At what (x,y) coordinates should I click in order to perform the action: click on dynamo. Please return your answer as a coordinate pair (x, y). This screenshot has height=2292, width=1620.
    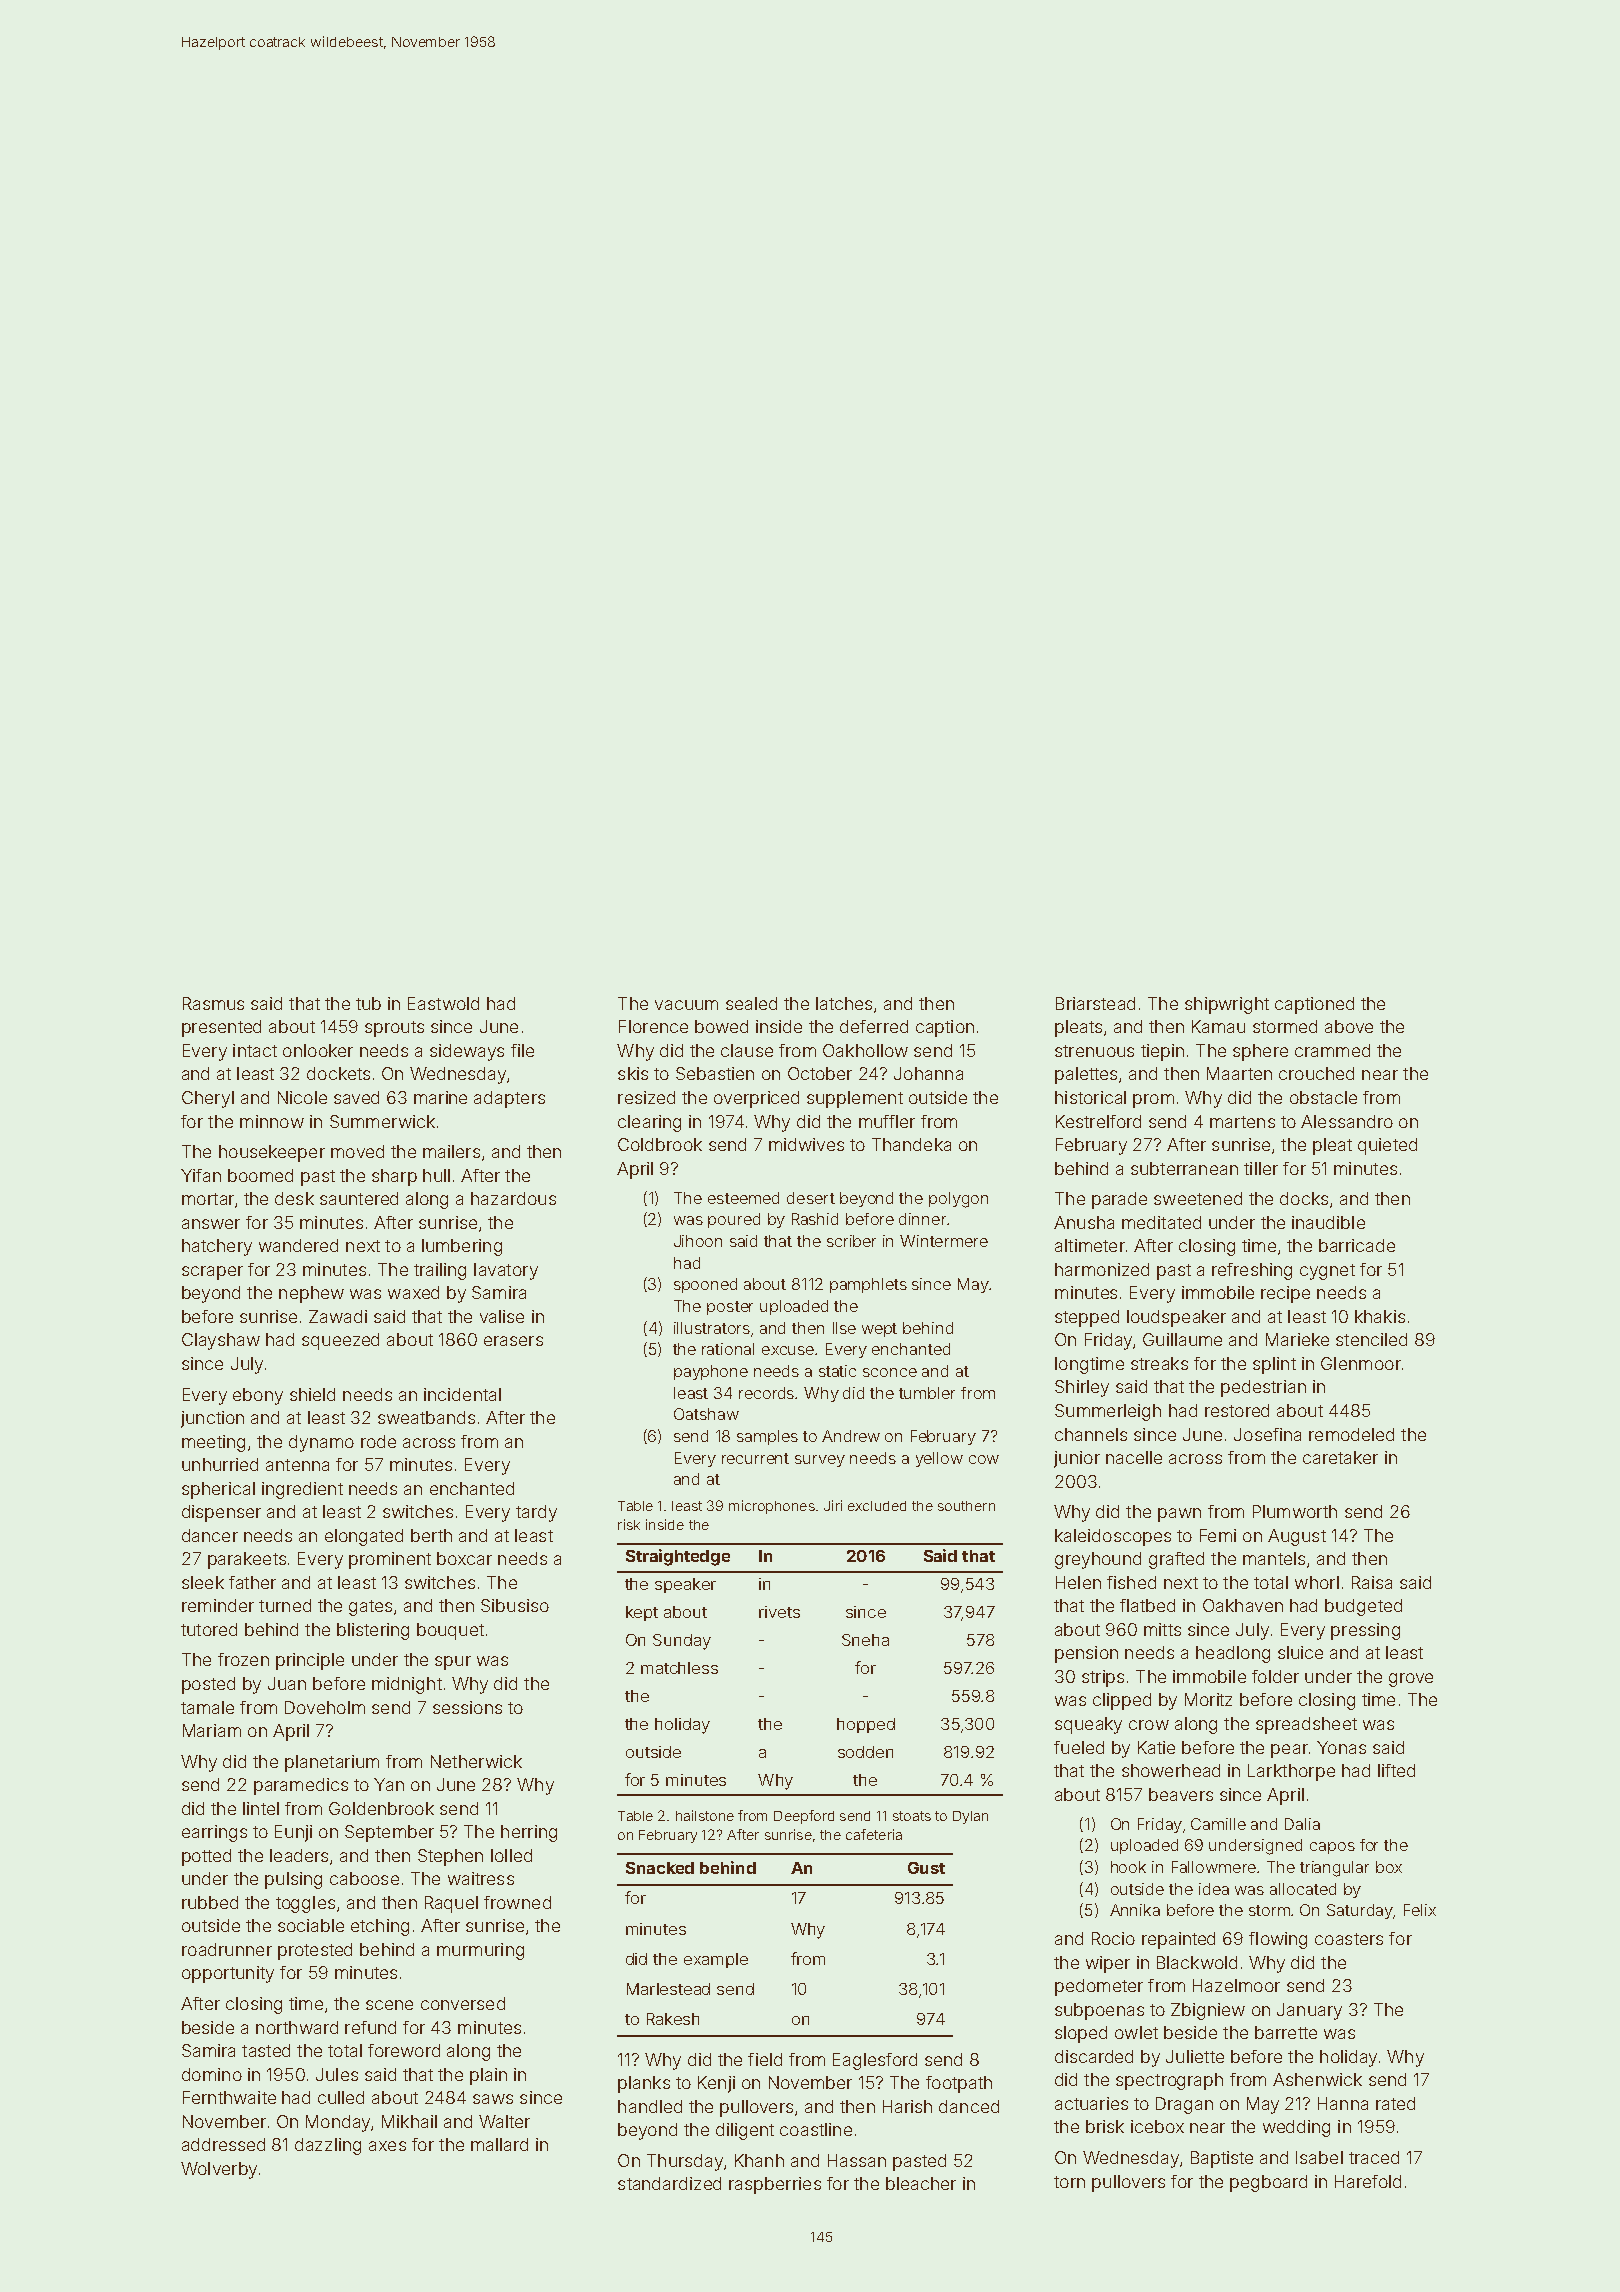
    Looking at the image, I should click on (321, 1443).
